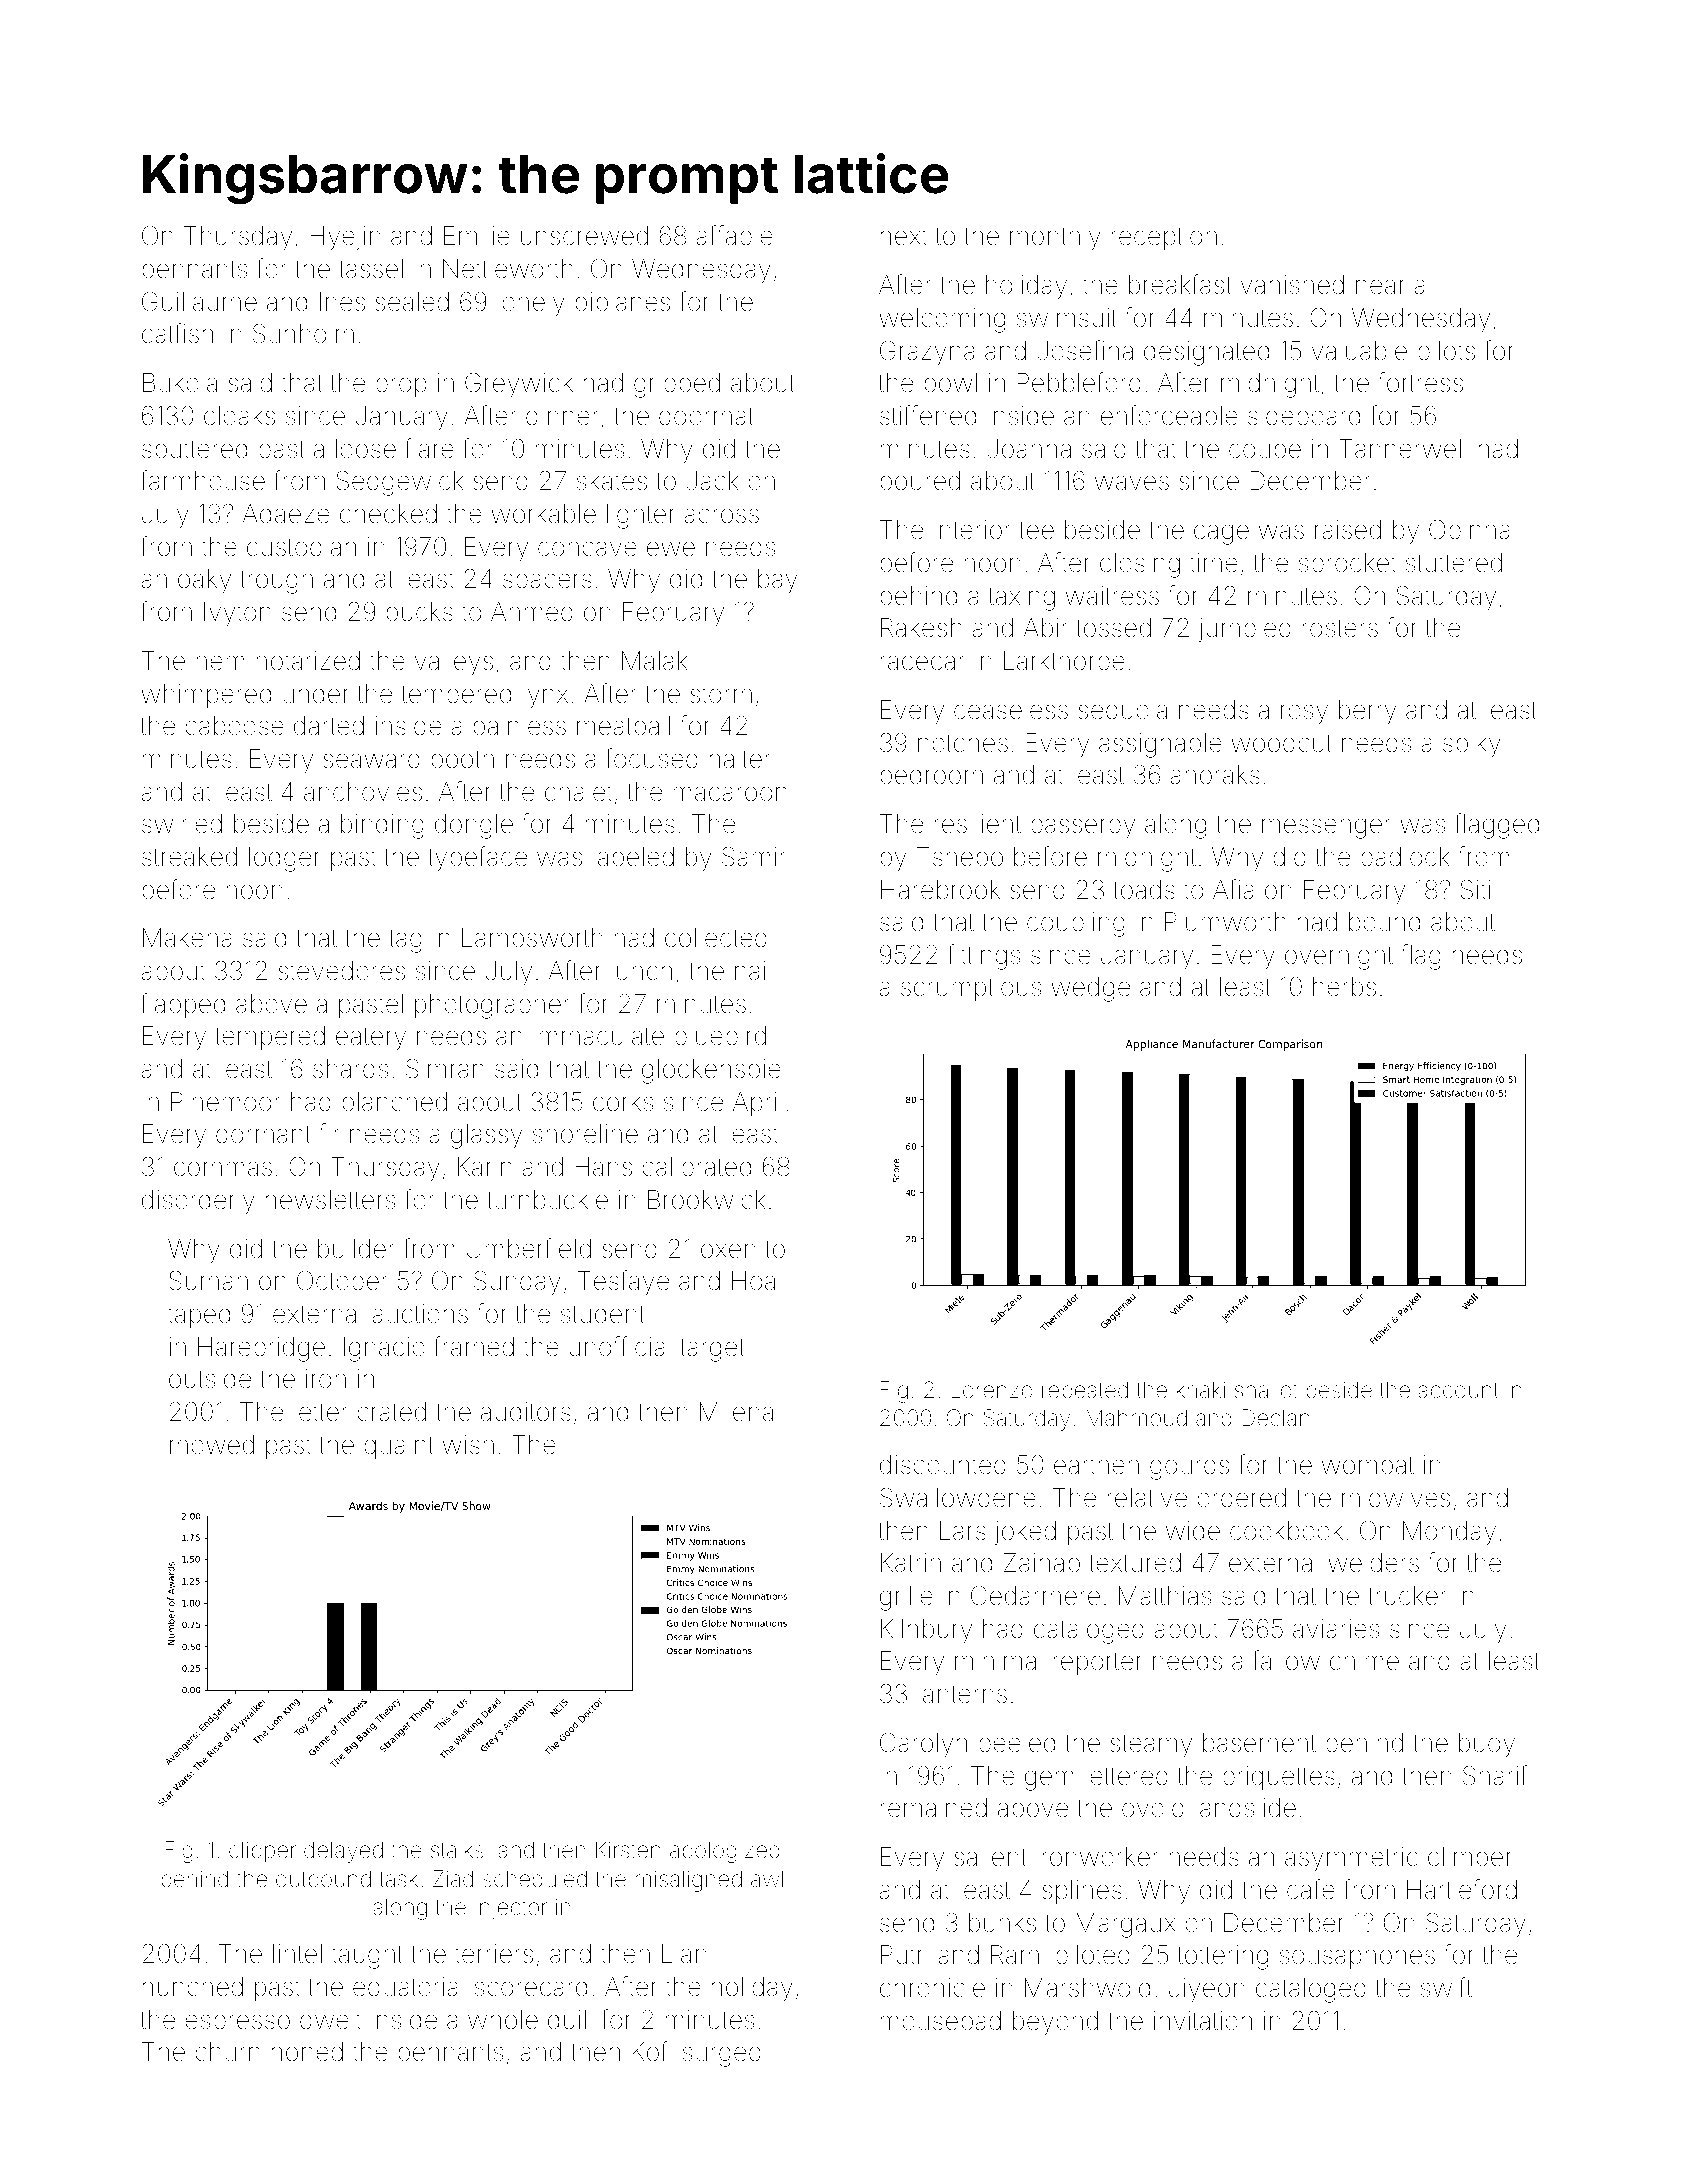 This document has height=2178, width=1683. Describe the element at coordinates (1169, 415) in the document. I see `enforceable` at that location.
